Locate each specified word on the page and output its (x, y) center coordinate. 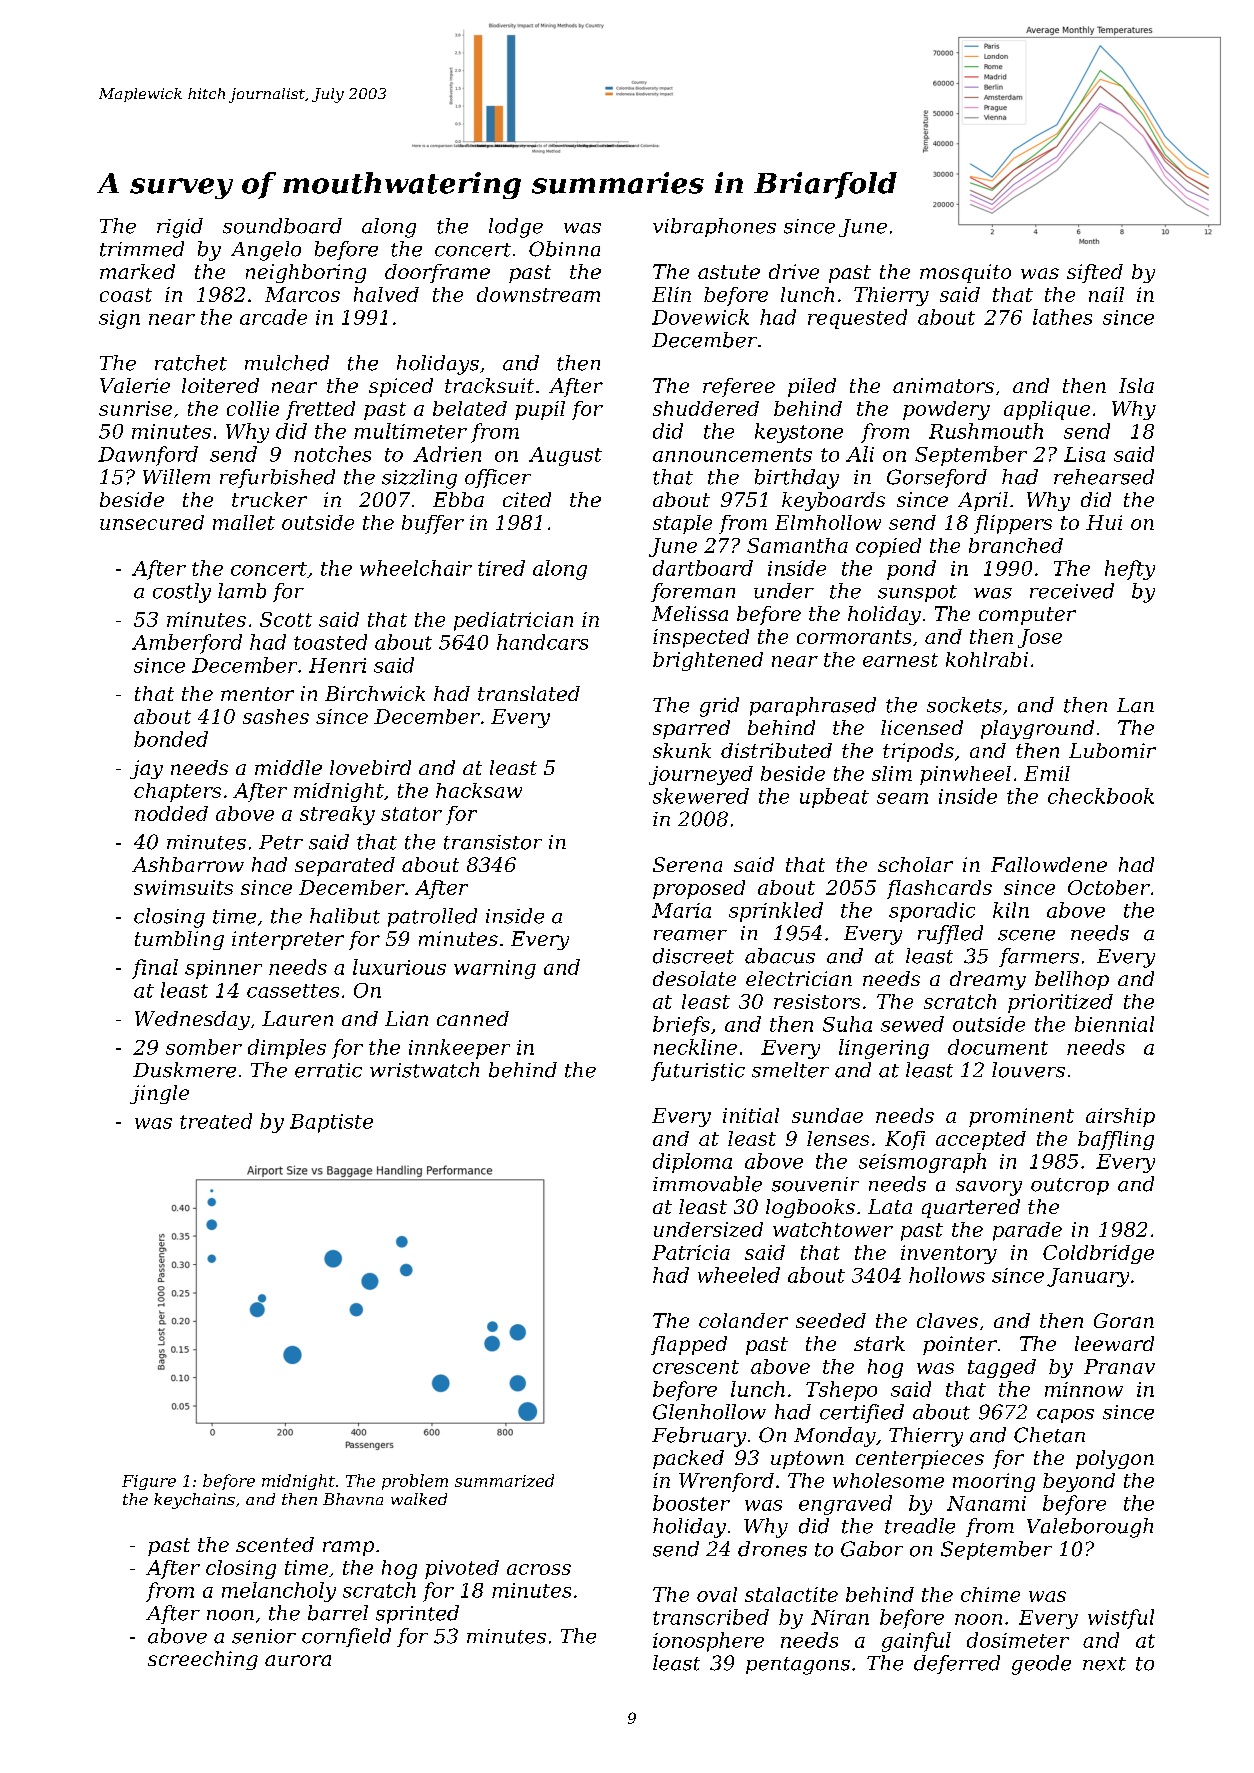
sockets (964, 705)
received (1072, 591)
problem (415, 1482)
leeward (1114, 1343)
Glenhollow (709, 1412)
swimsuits (183, 887)
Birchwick (375, 693)
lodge (516, 228)
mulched (287, 363)
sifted (1095, 273)
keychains (194, 1501)
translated (529, 693)
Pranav (1119, 1366)
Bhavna (353, 1499)
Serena (687, 864)
